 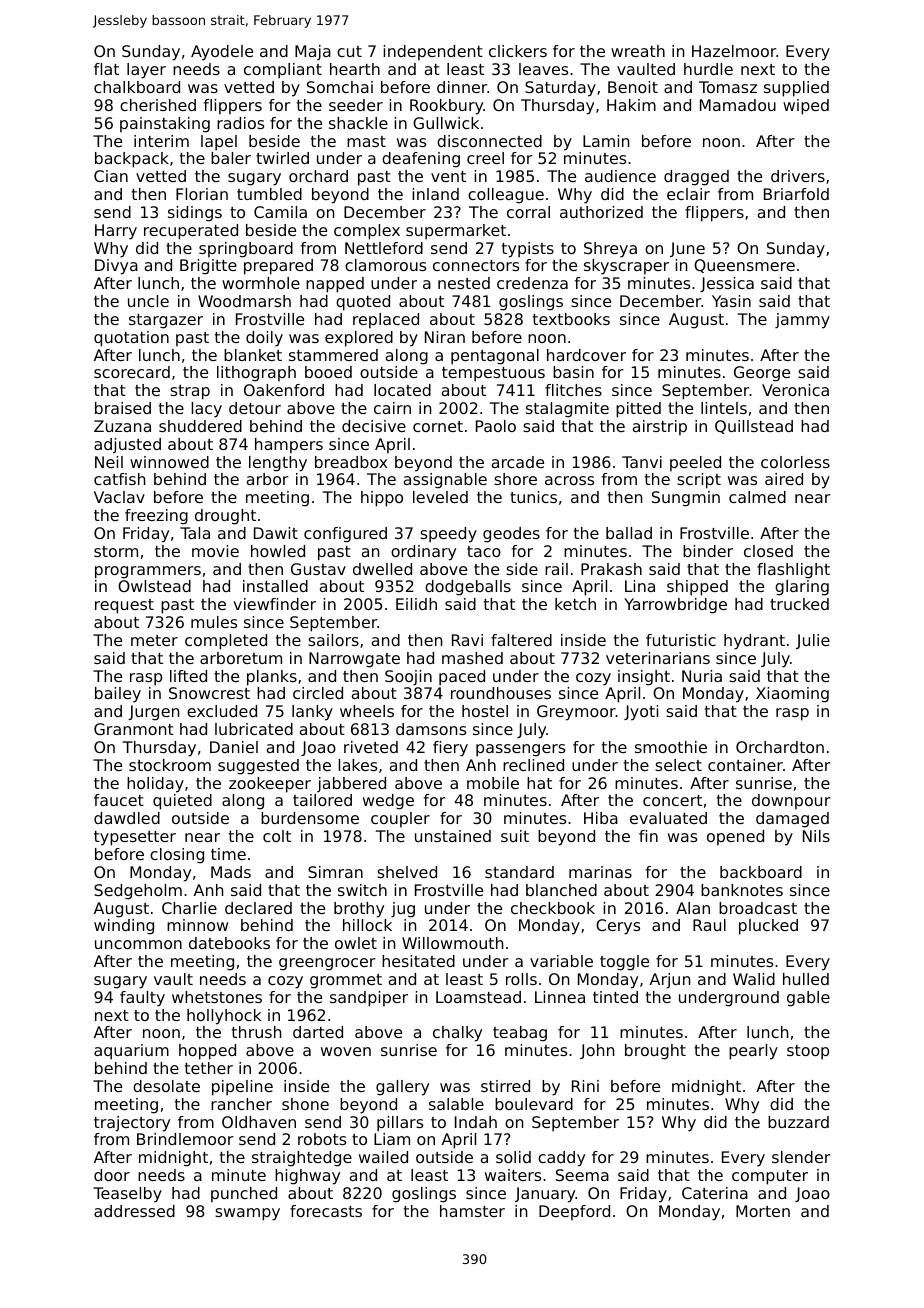 I want to click on Sungmin, so click(x=686, y=499).
